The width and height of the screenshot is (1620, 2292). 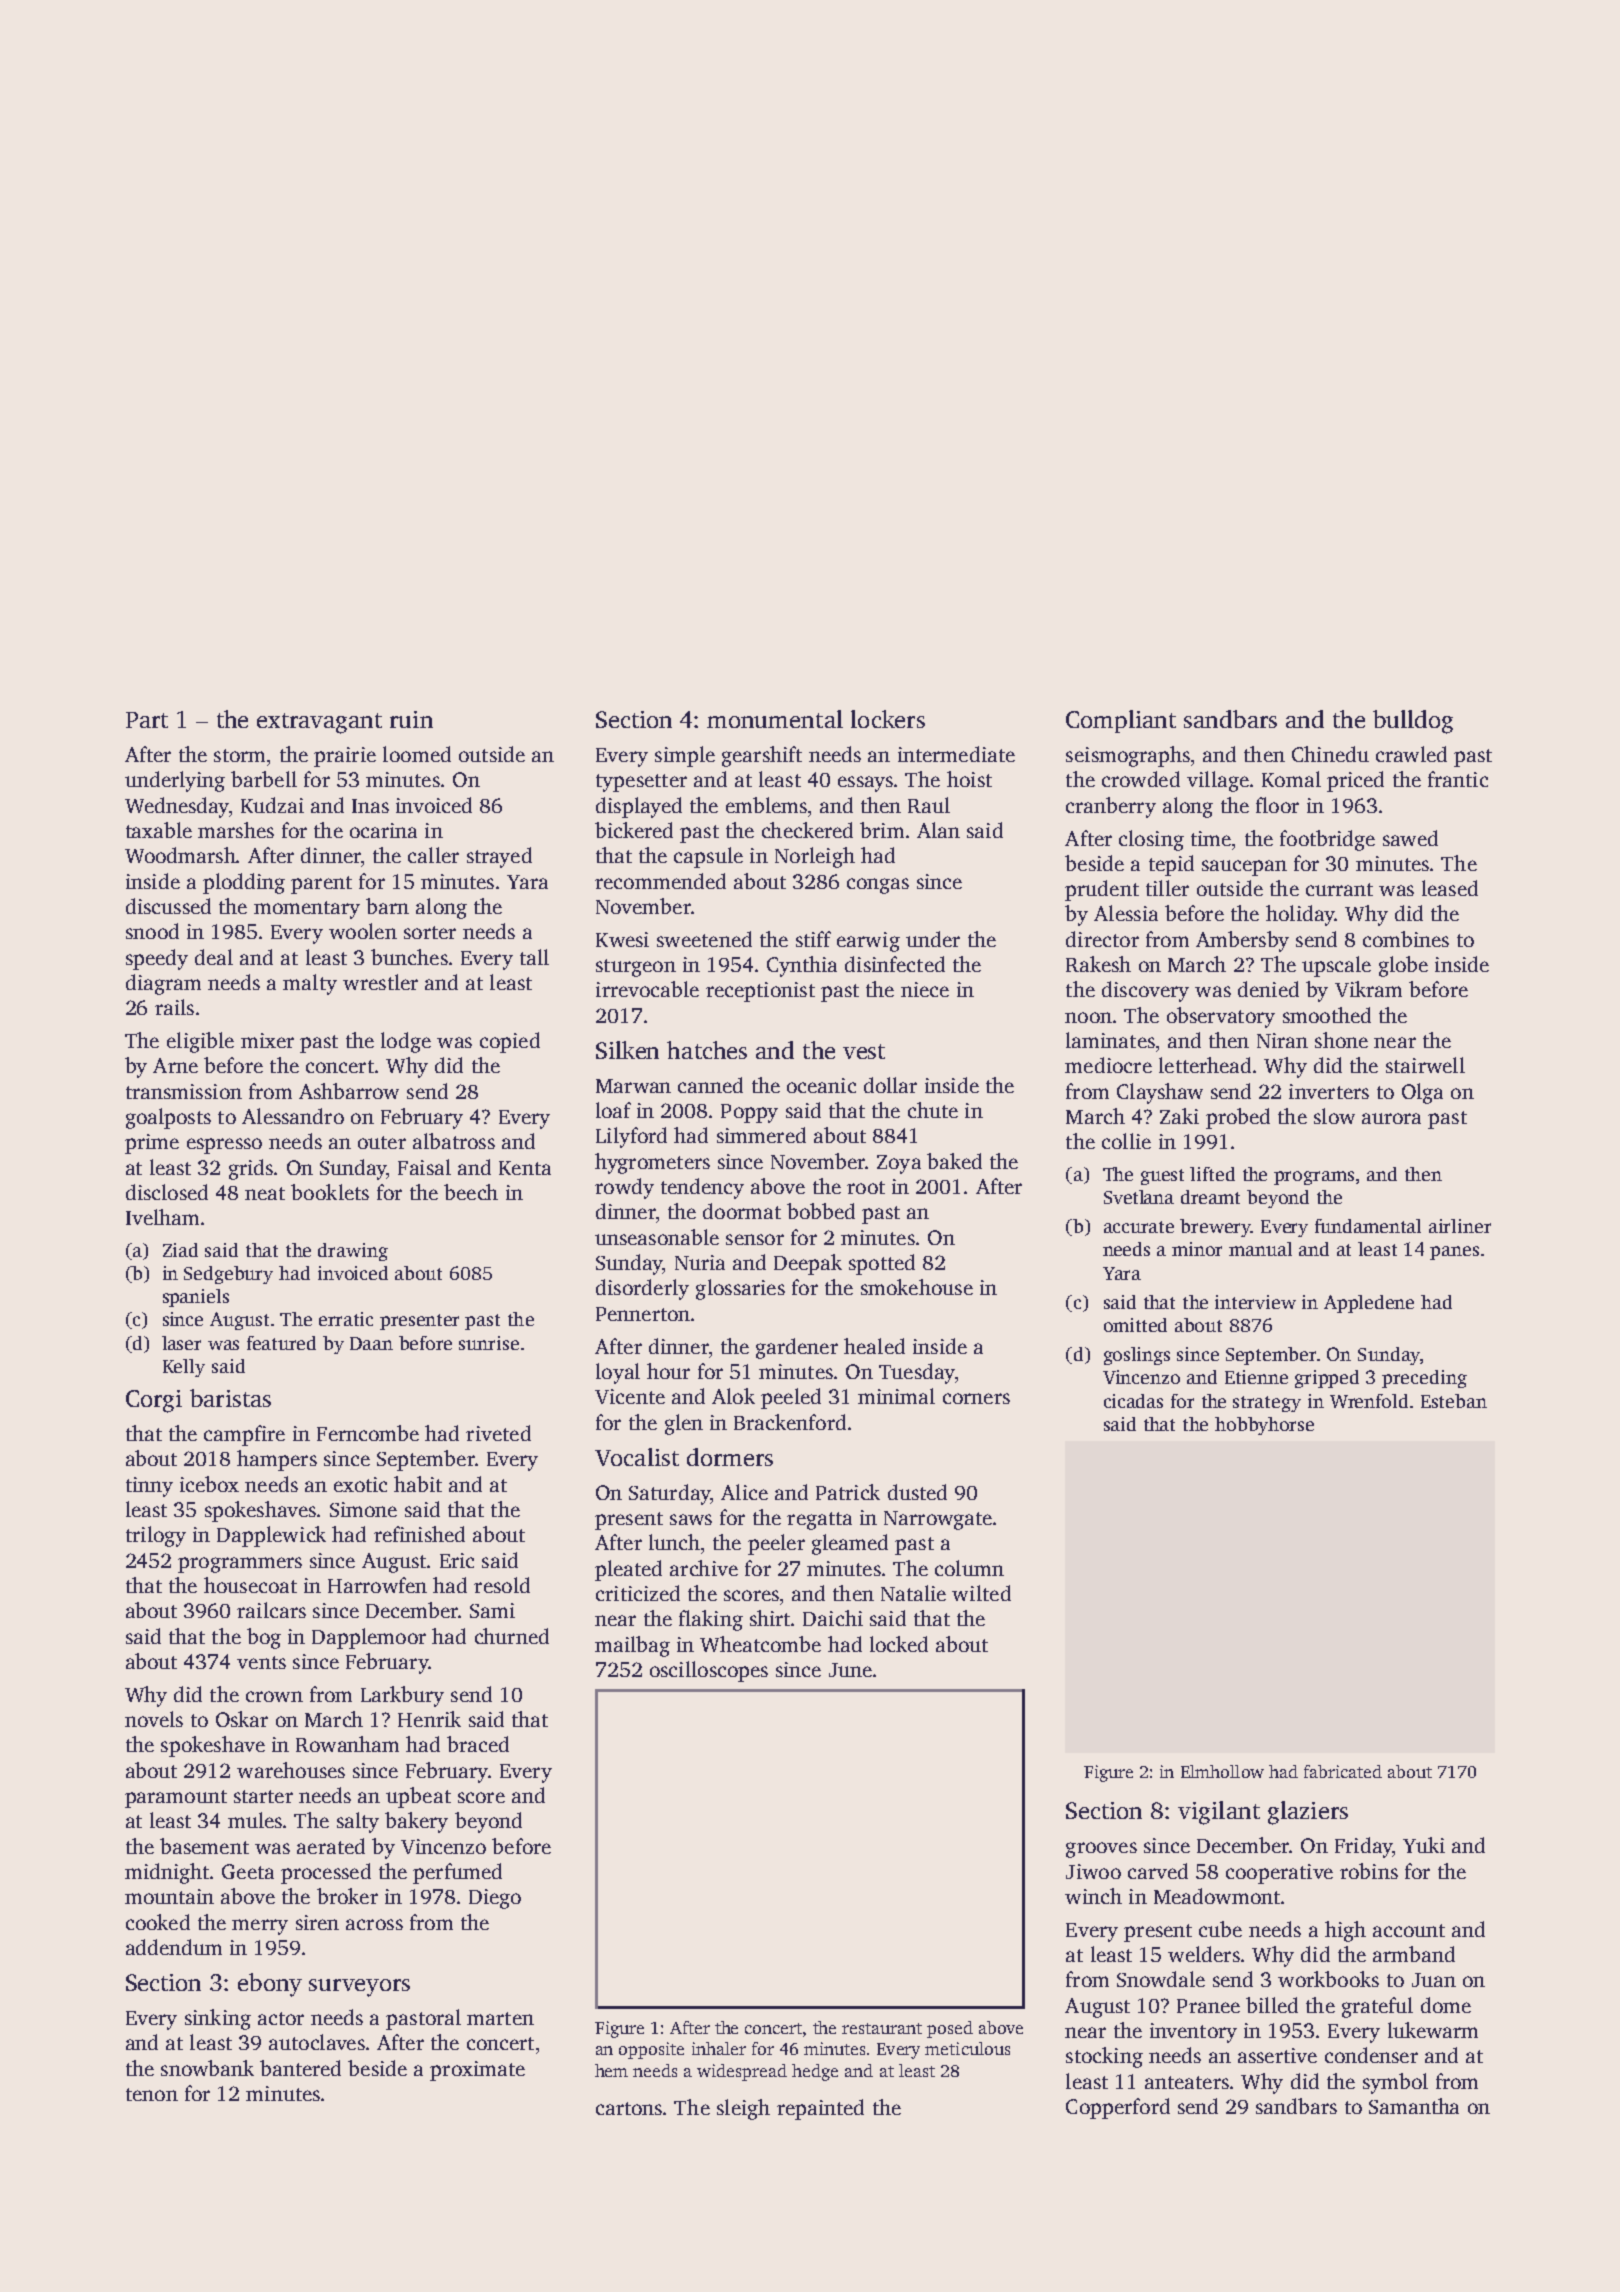 I want to click on Ferncombe, so click(x=368, y=1433).
